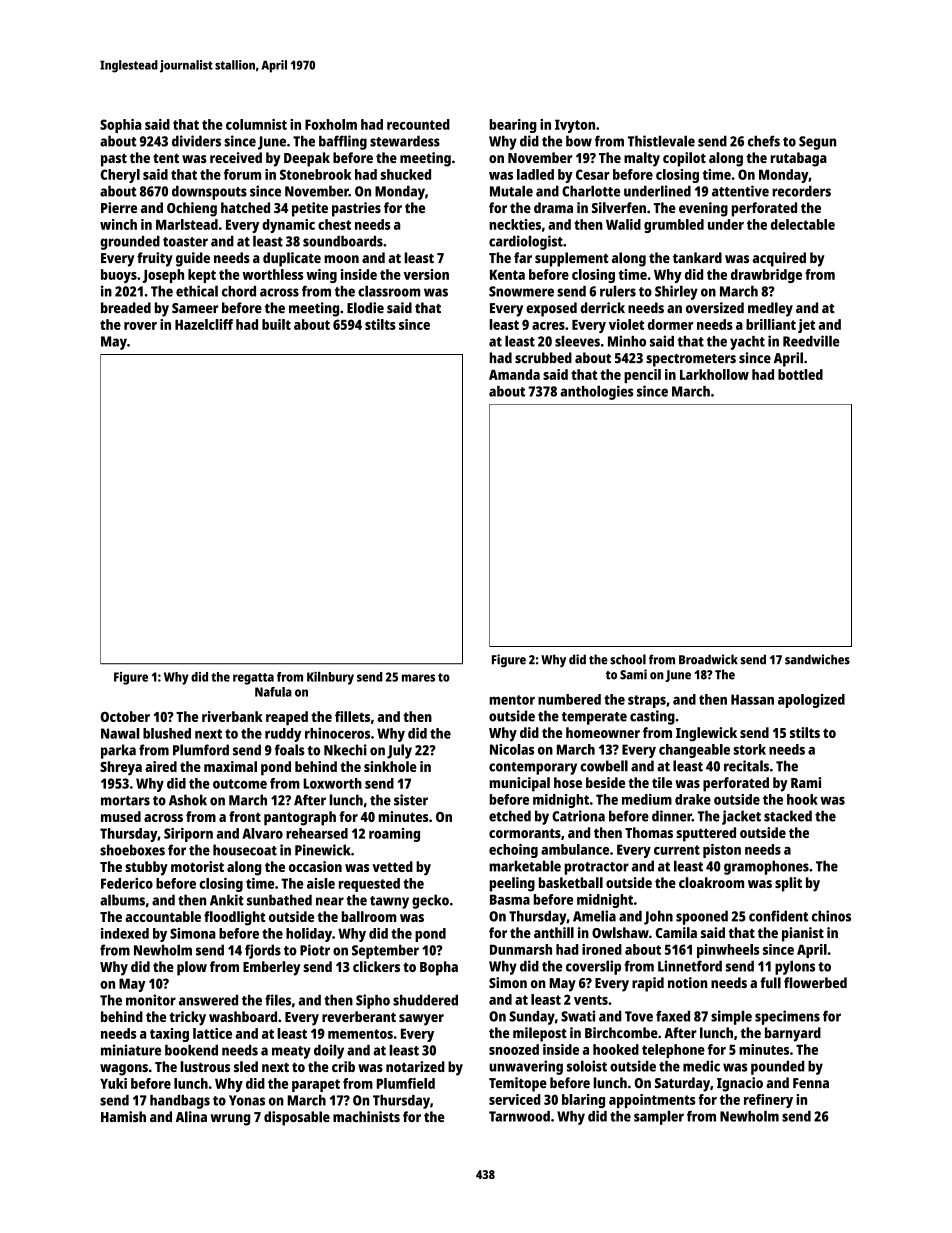  What do you see at coordinates (256, 124) in the screenshot?
I see `columnist` at bounding box center [256, 124].
